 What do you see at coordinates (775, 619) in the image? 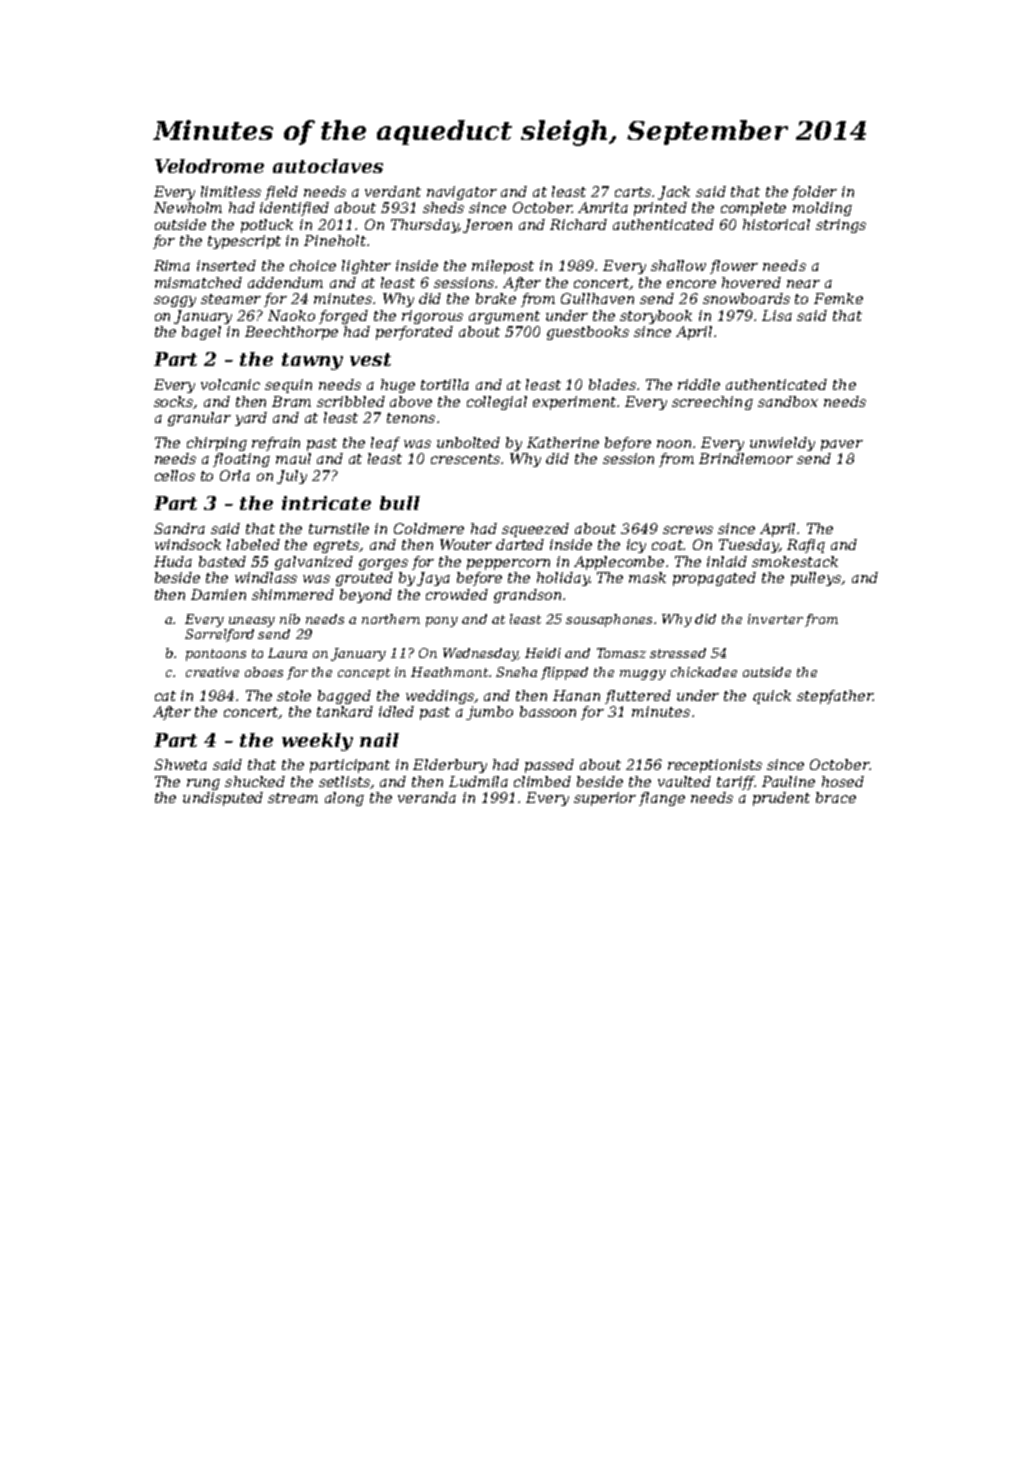
I see `inverter` at bounding box center [775, 619].
